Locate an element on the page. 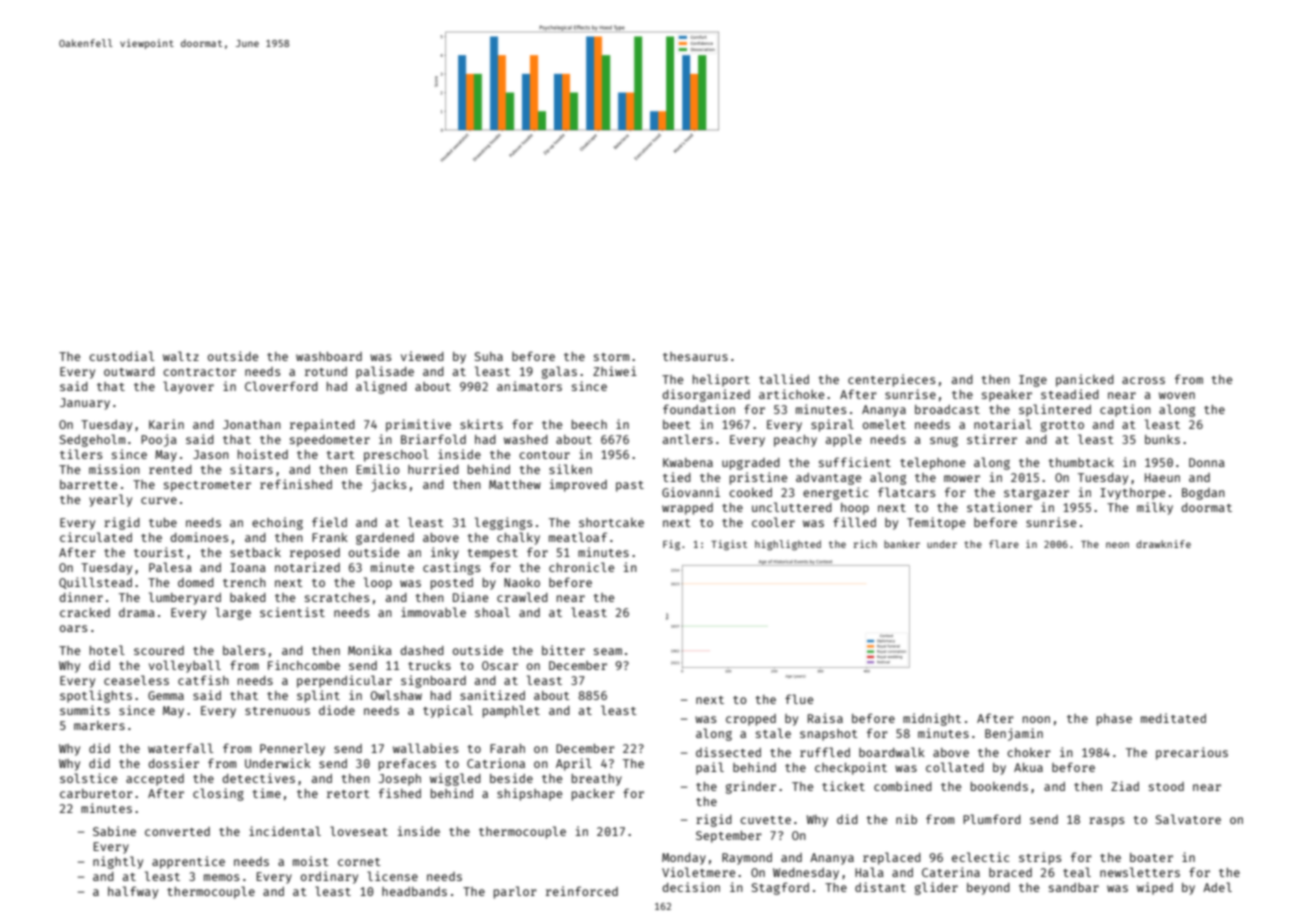  skirts is located at coordinates (481, 424).
